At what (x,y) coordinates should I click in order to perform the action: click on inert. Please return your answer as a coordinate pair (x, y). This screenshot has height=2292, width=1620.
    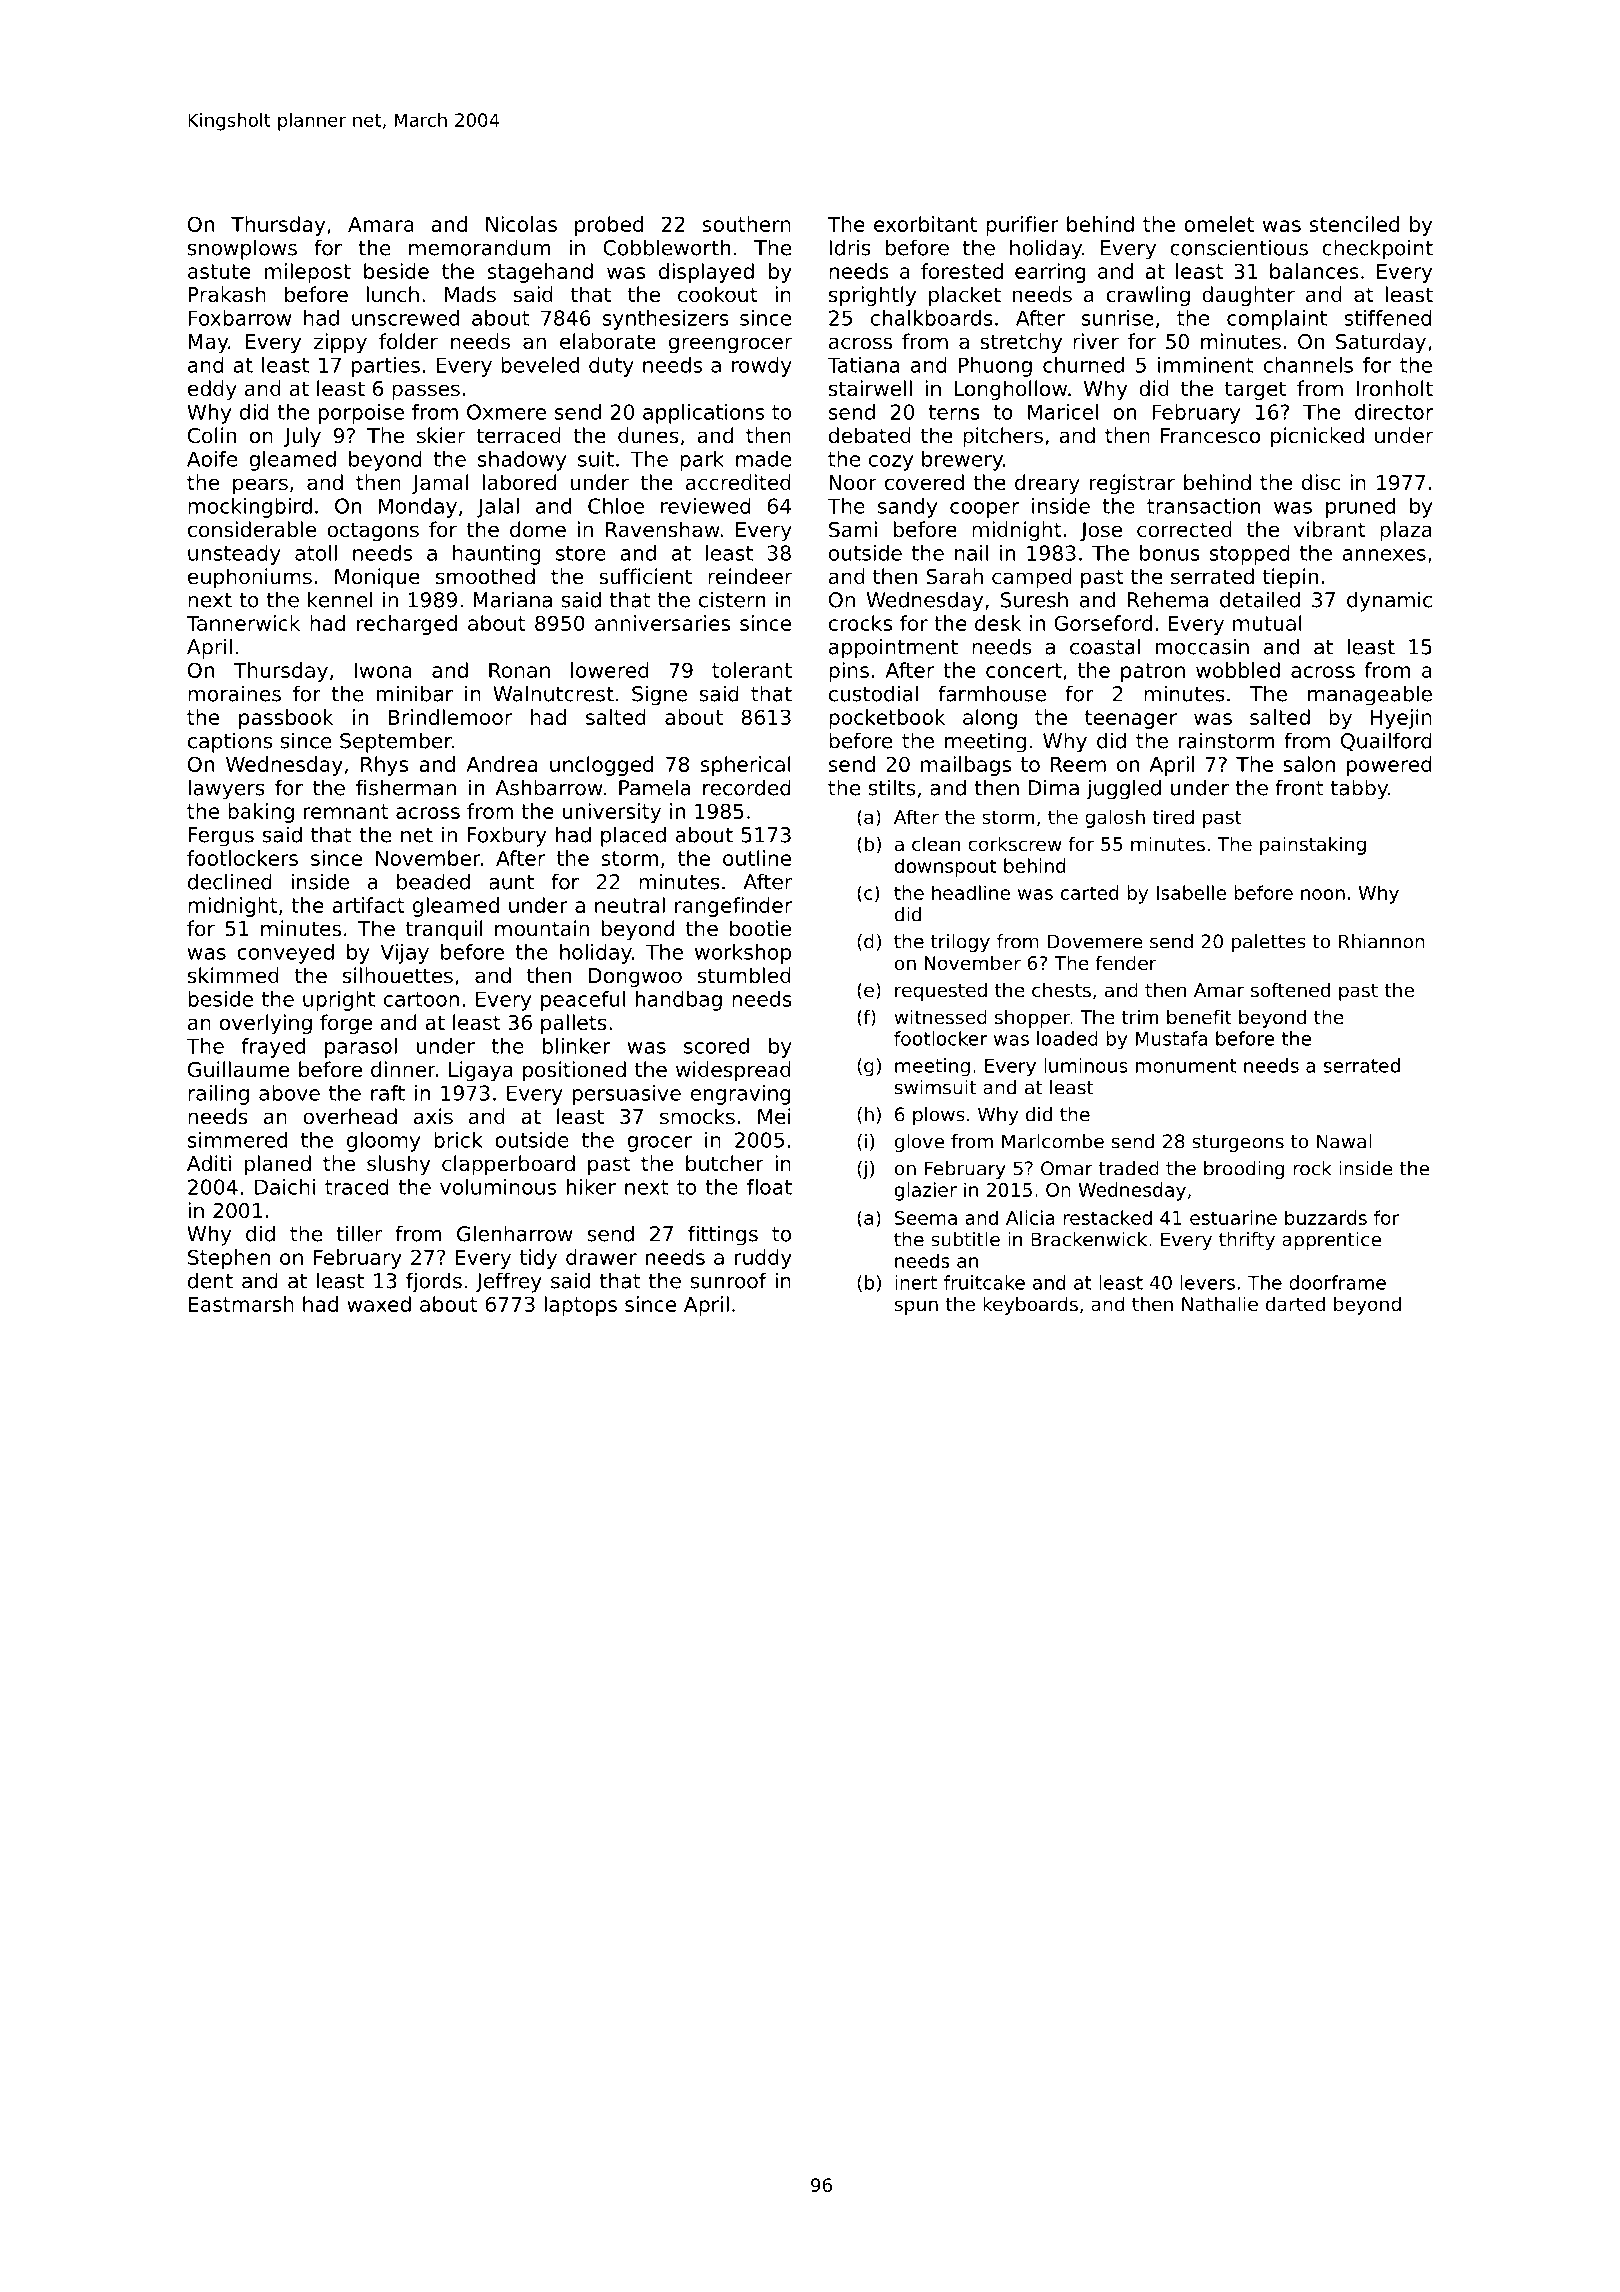
    Looking at the image, I should click on (916, 1282).
